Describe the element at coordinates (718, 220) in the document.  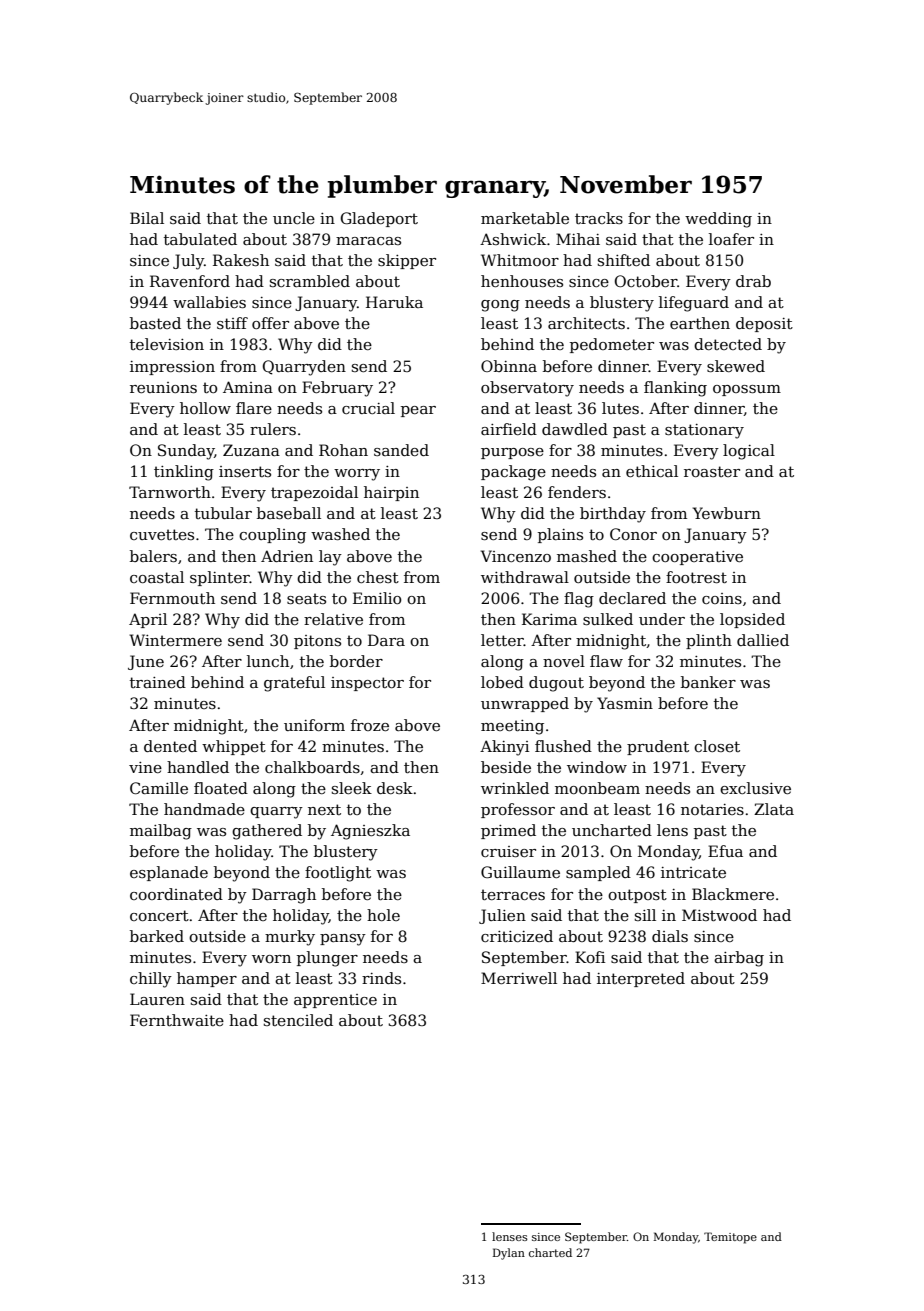
I see `wedding` at that location.
